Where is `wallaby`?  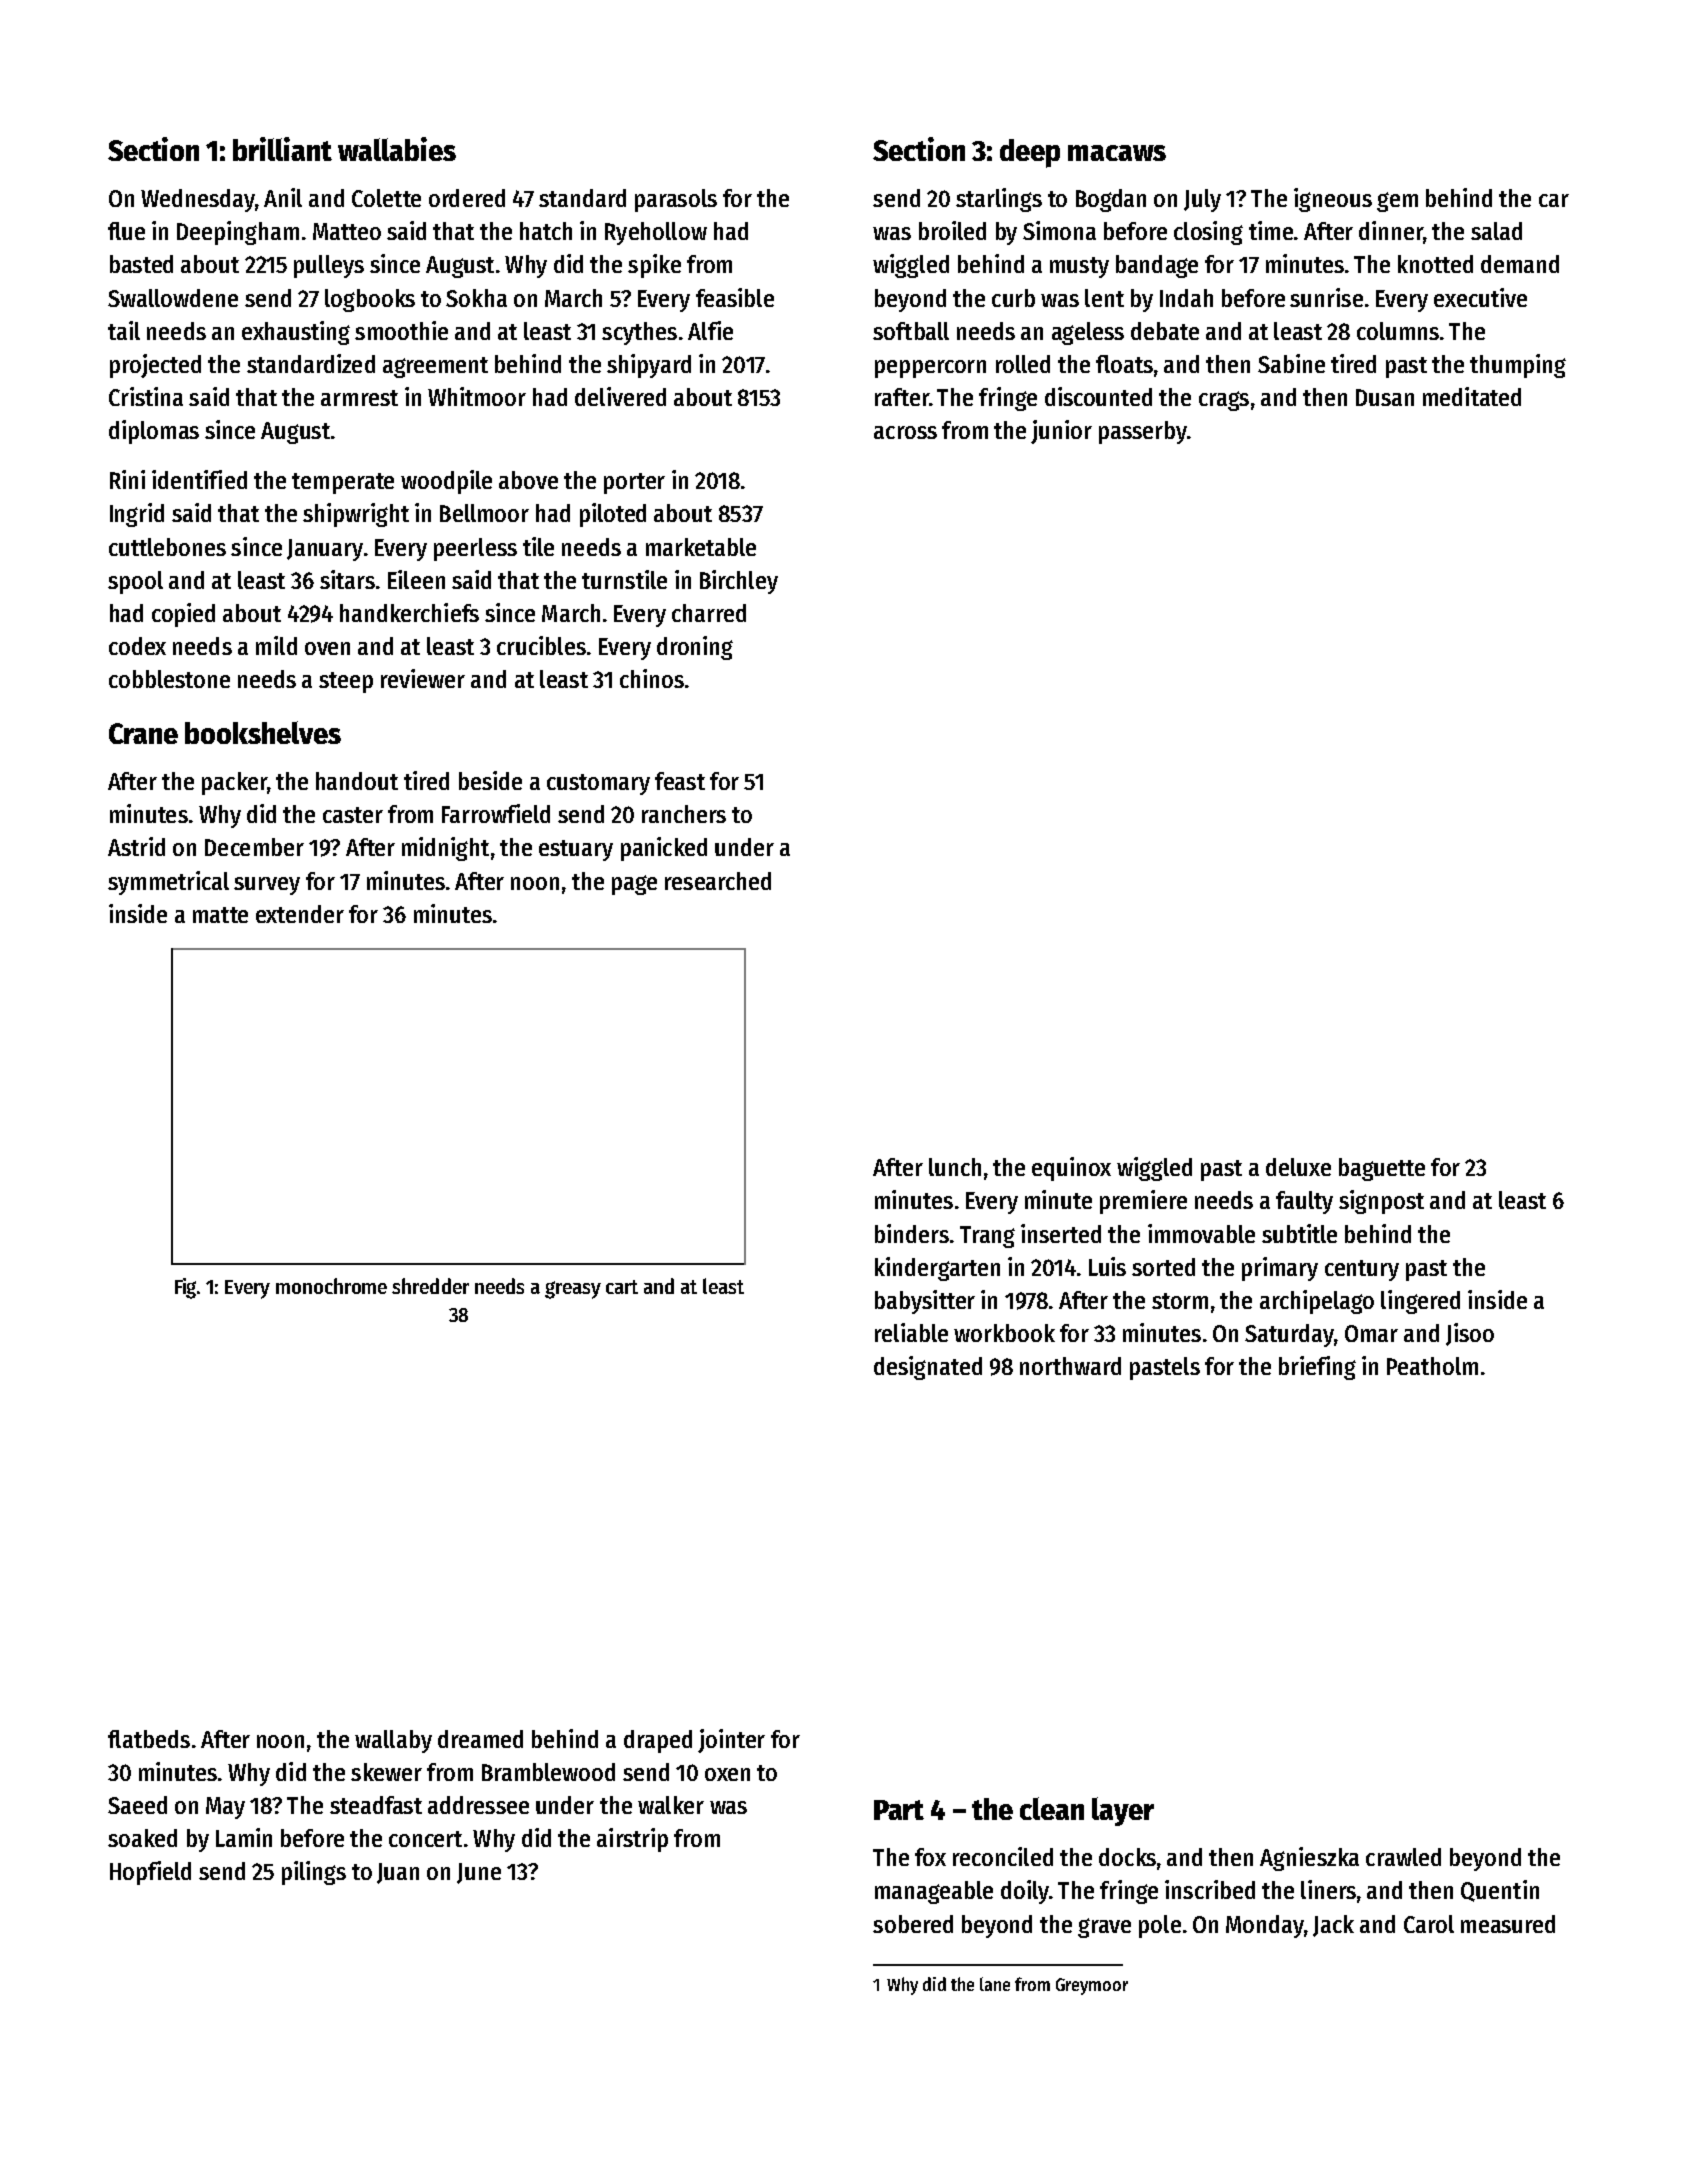
wallaby is located at coordinates (393, 1741).
